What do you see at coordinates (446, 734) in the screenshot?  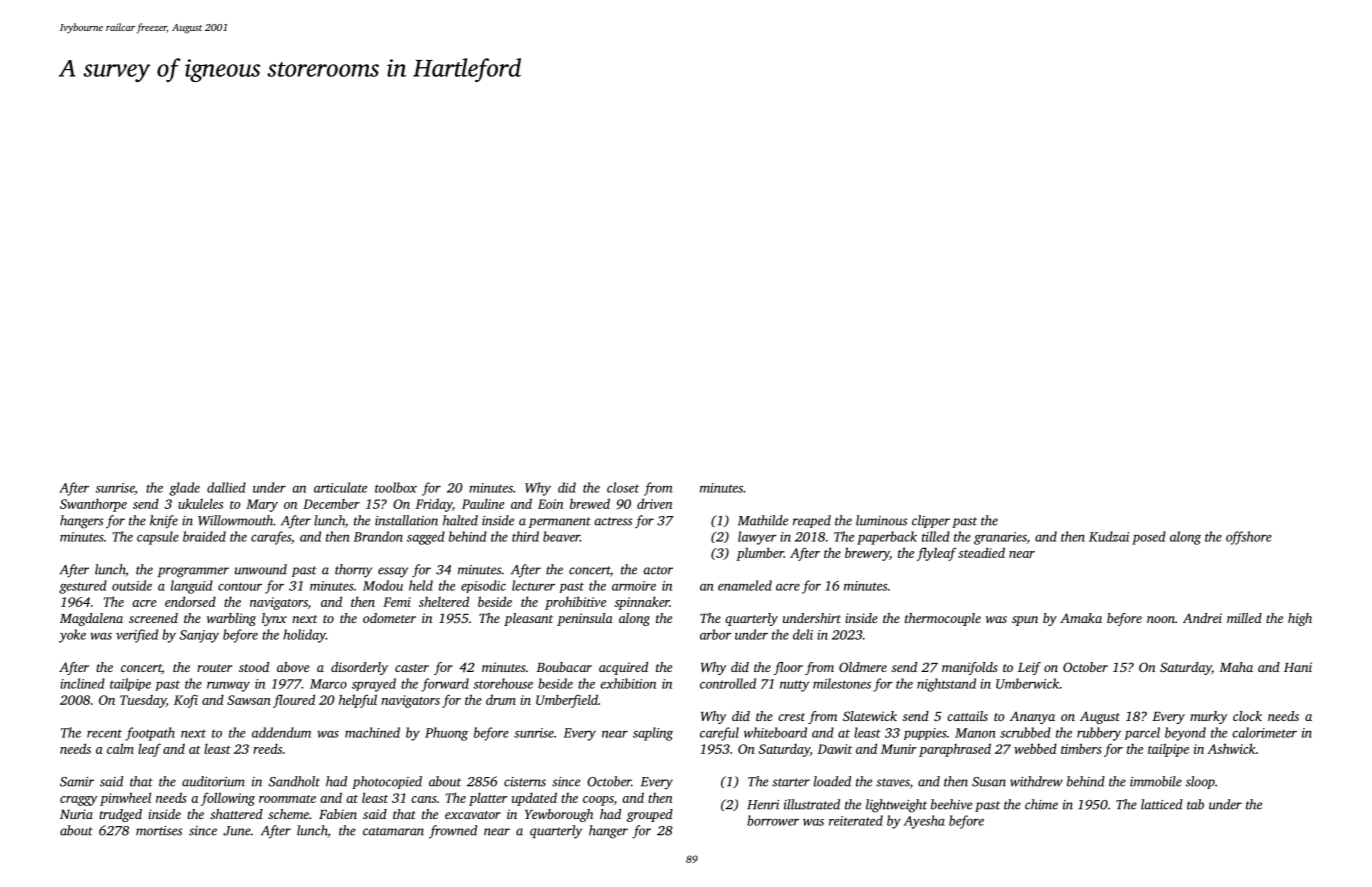 I see `Phuong` at bounding box center [446, 734].
